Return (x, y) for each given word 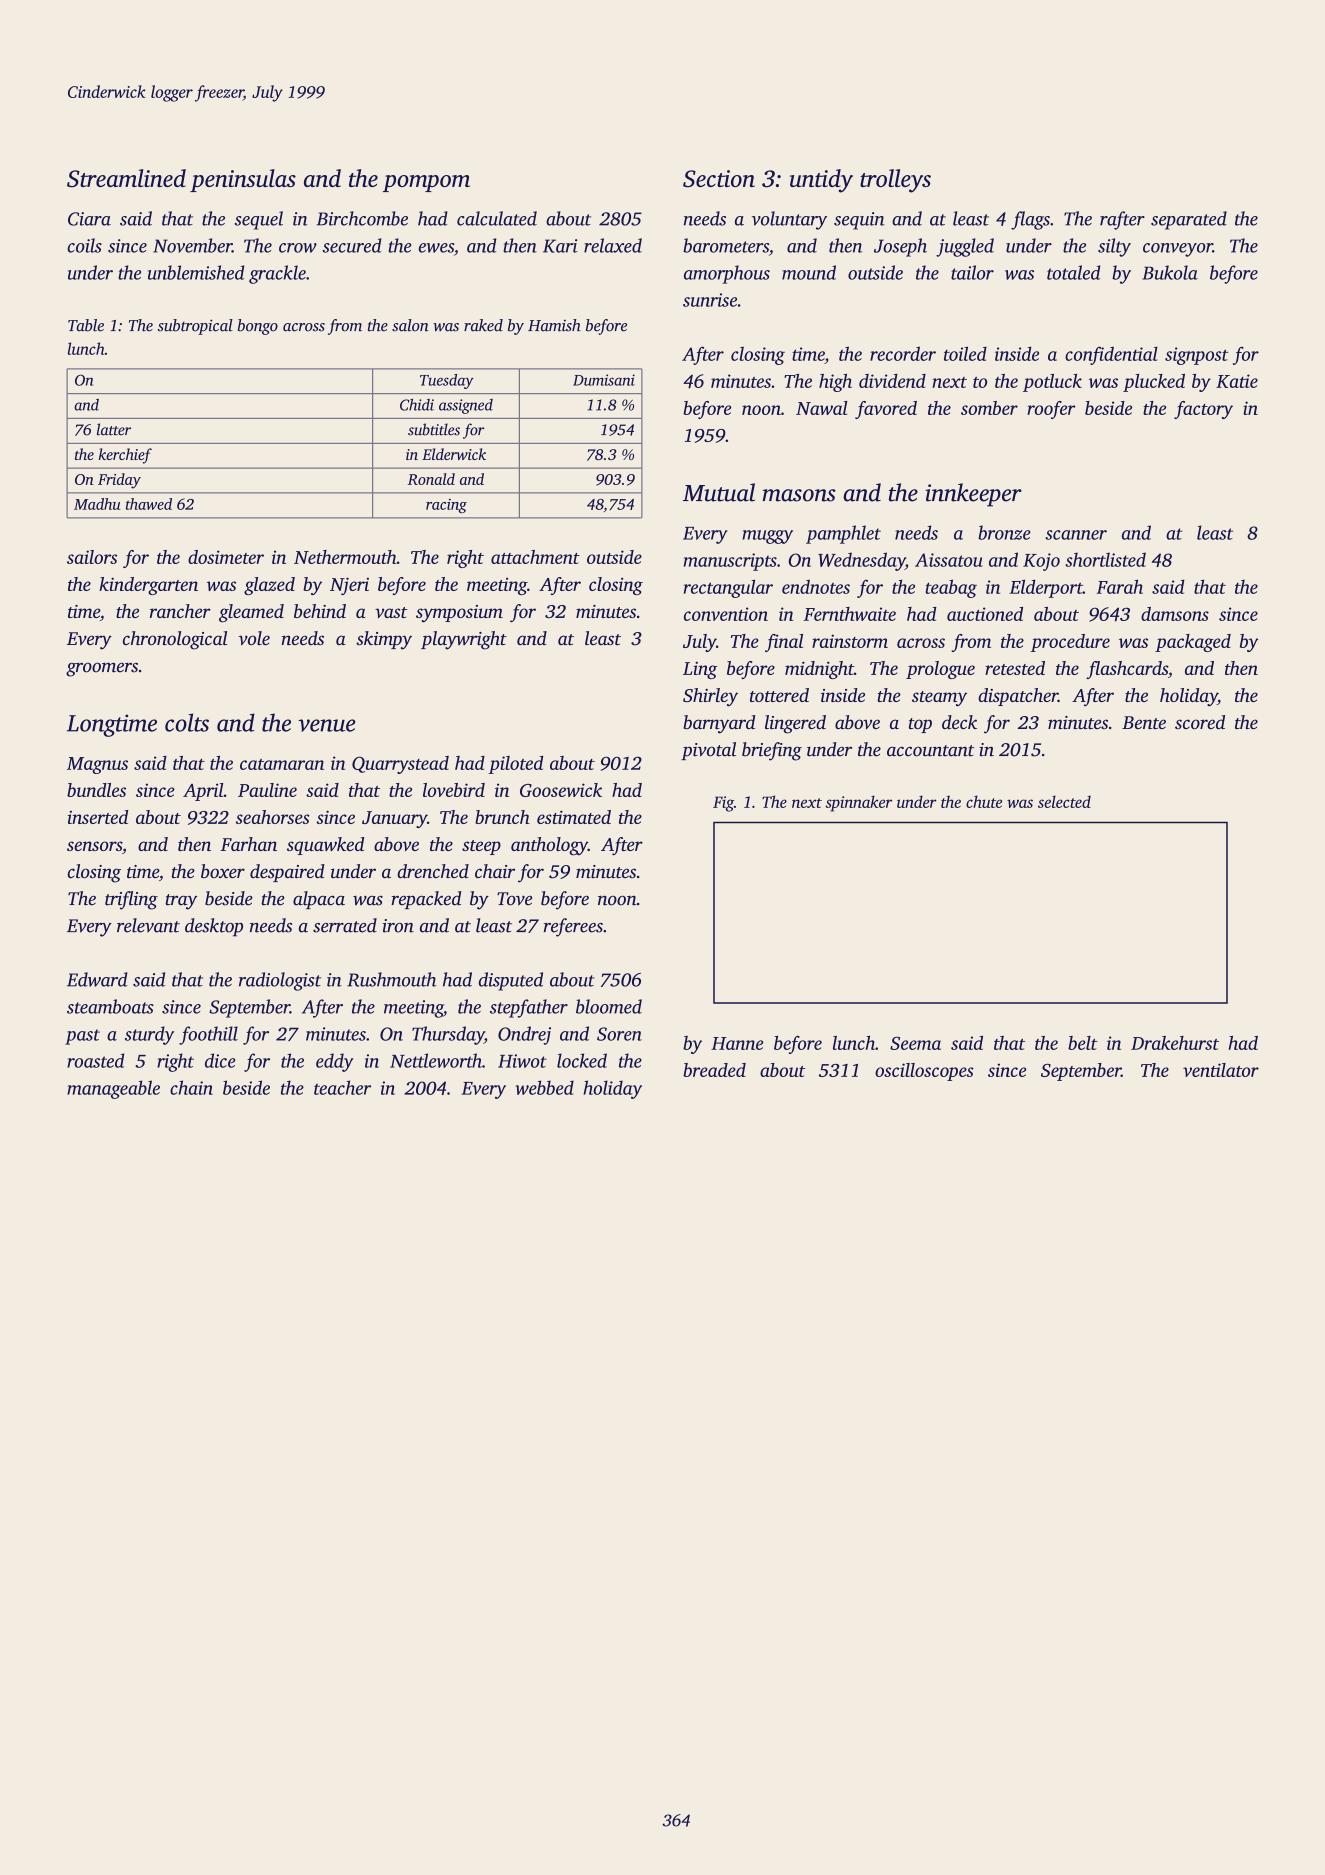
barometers (726, 245)
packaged (1193, 643)
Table (86, 325)
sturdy (149, 1035)
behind (320, 611)
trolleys (895, 181)
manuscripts (730, 562)
